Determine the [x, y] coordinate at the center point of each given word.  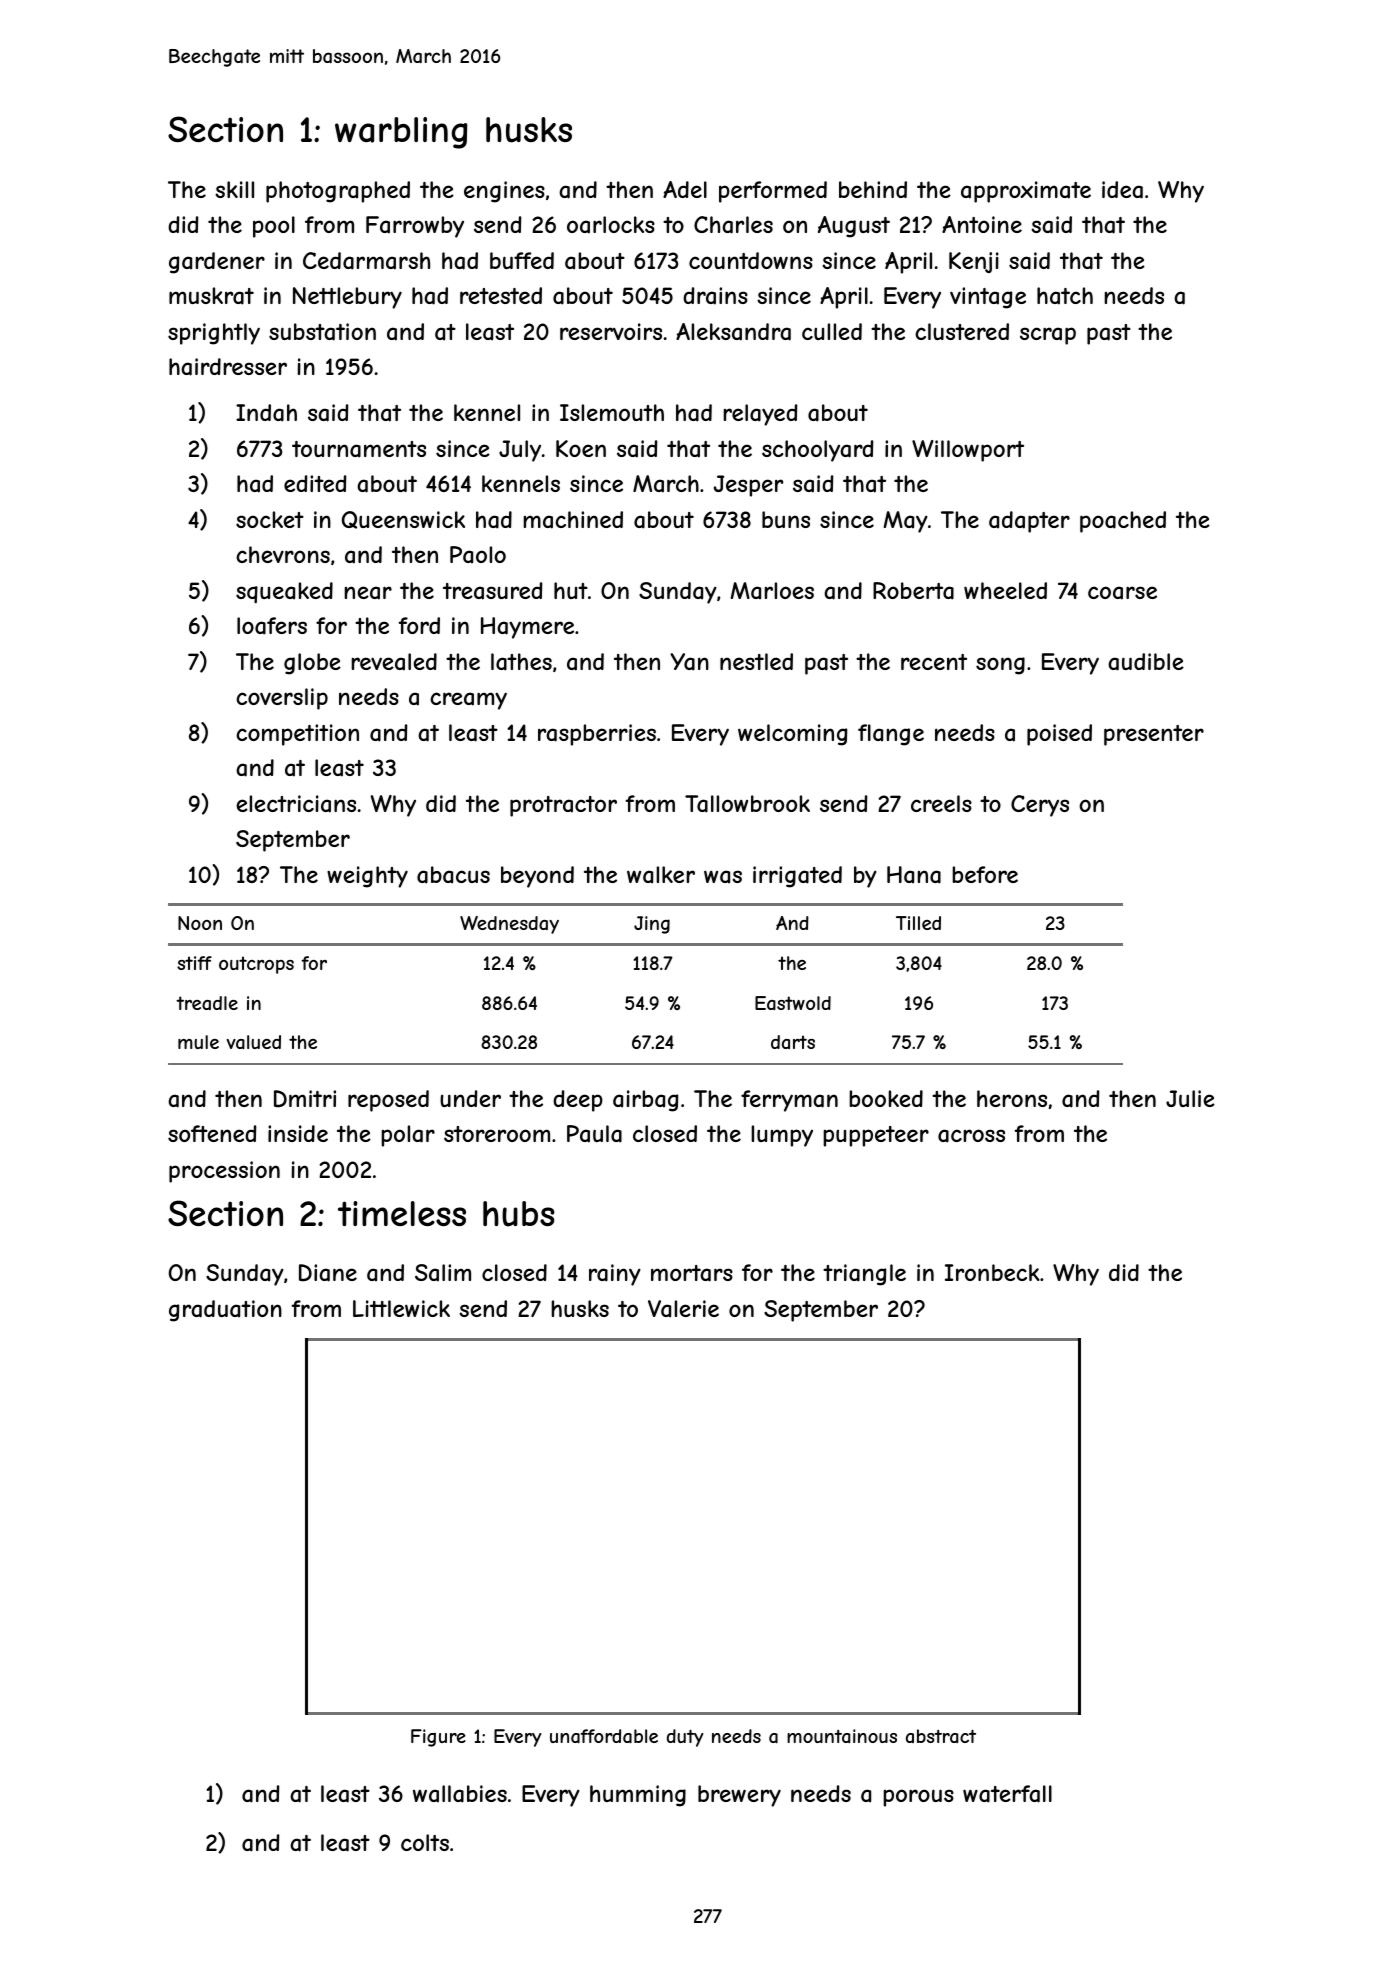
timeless [402, 1213]
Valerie [683, 1309]
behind [873, 189]
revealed [394, 662]
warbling [401, 133]
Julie [1190, 1098]
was [723, 877]
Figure [438, 1738]
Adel [685, 189]
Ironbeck [992, 1272]
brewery [739, 1796]
